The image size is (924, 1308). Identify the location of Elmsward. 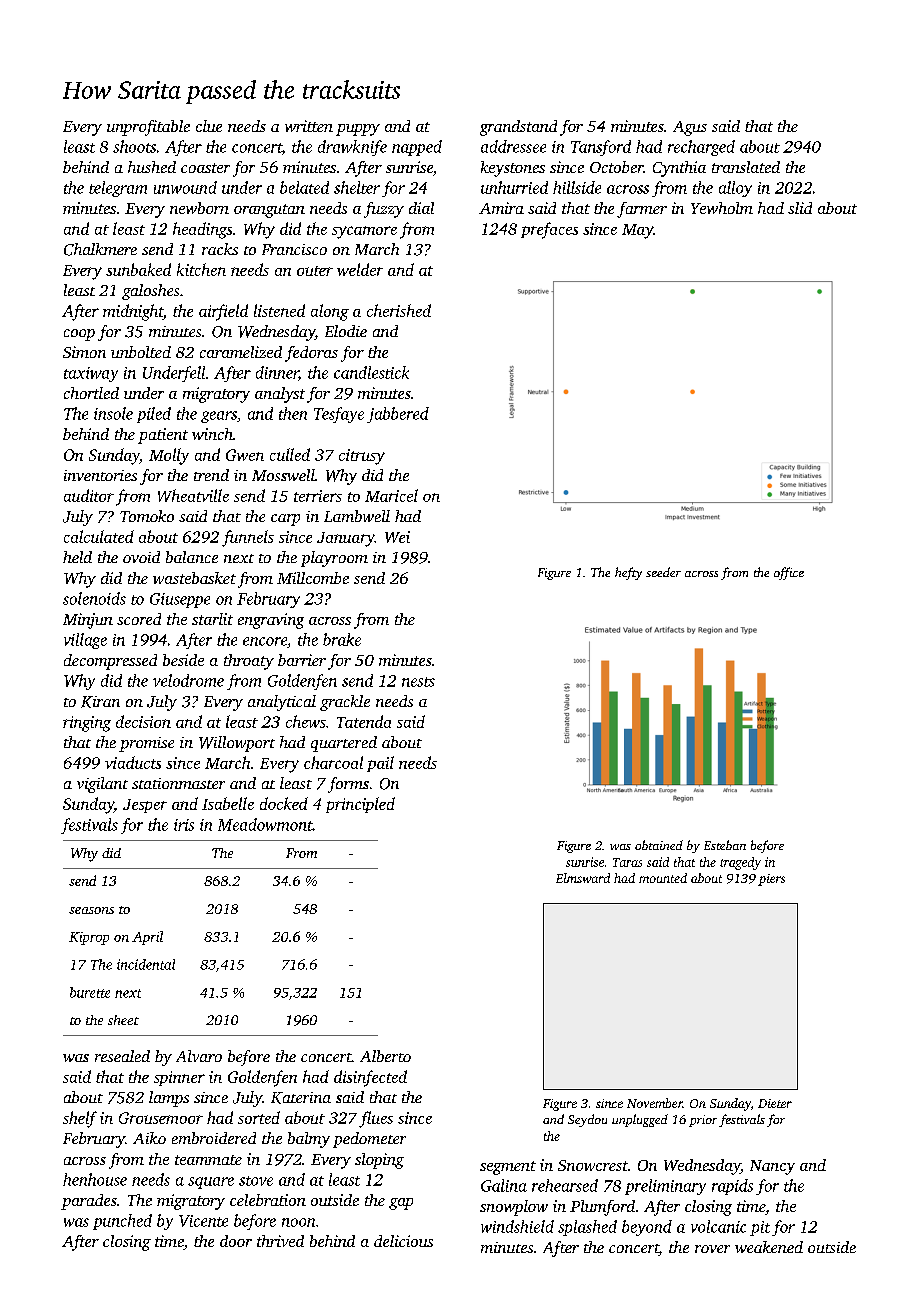
(583, 878).
